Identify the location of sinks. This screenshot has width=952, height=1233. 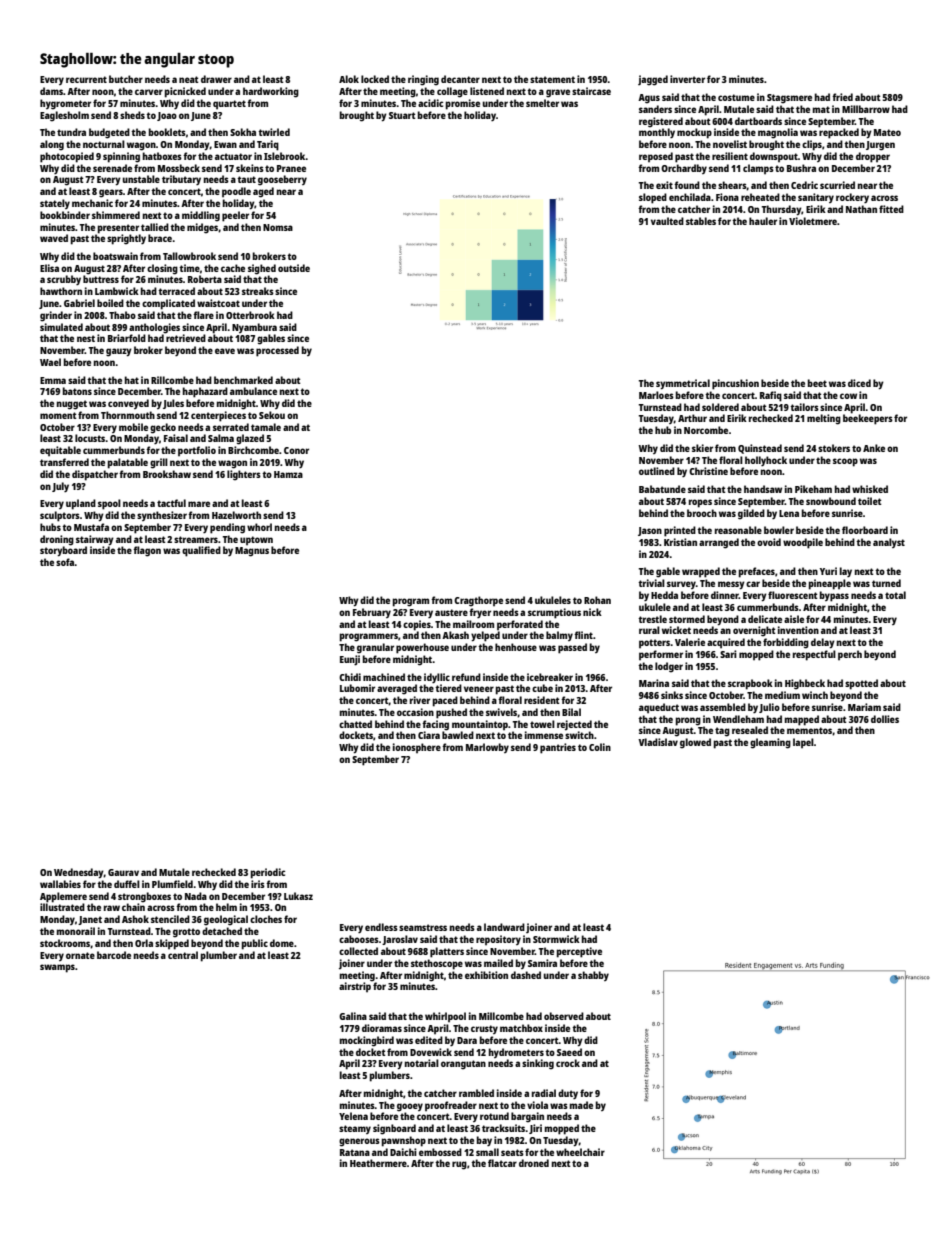
(672, 695).
